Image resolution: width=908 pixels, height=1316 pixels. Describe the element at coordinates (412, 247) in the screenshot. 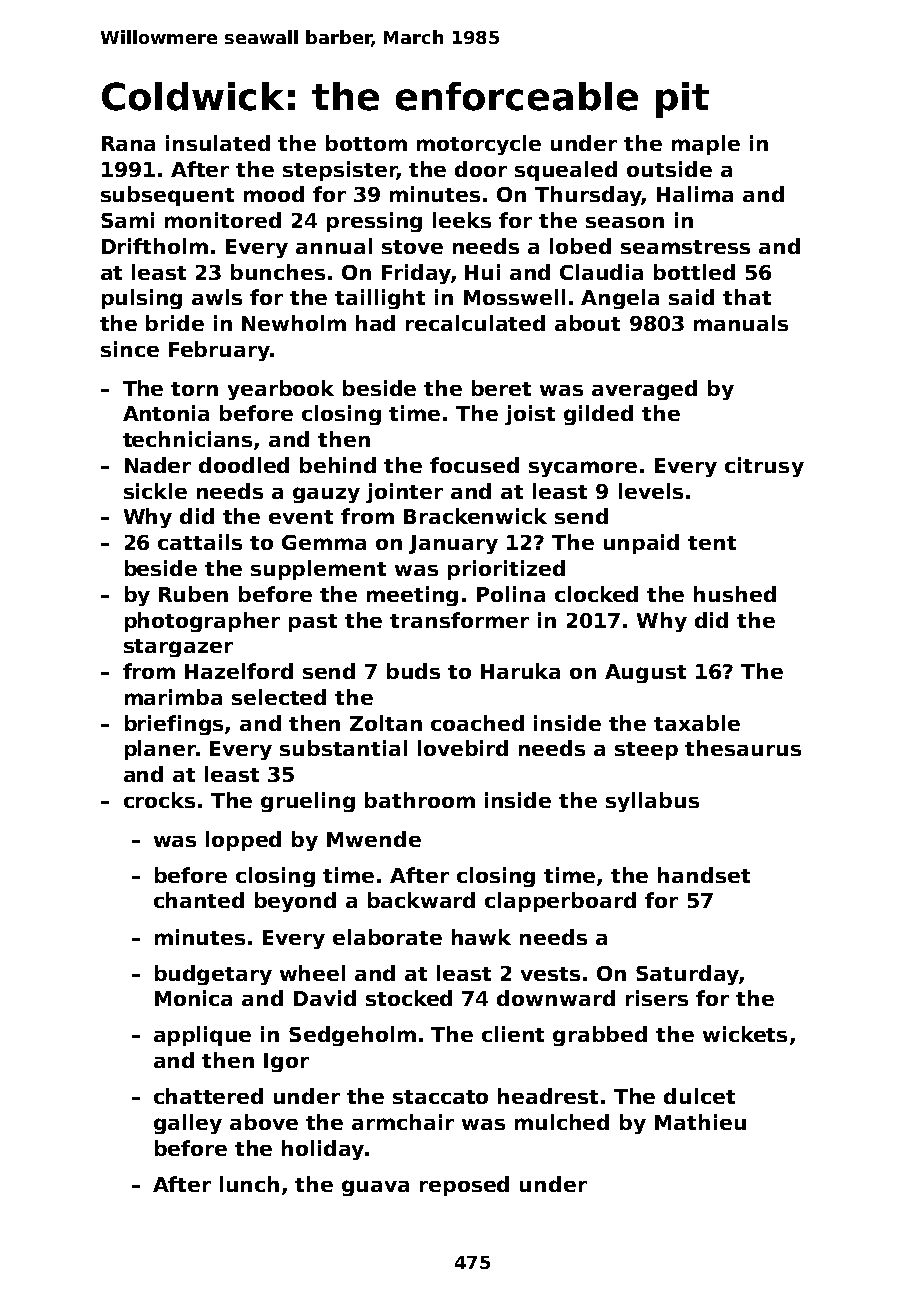

I see `stove` at that location.
